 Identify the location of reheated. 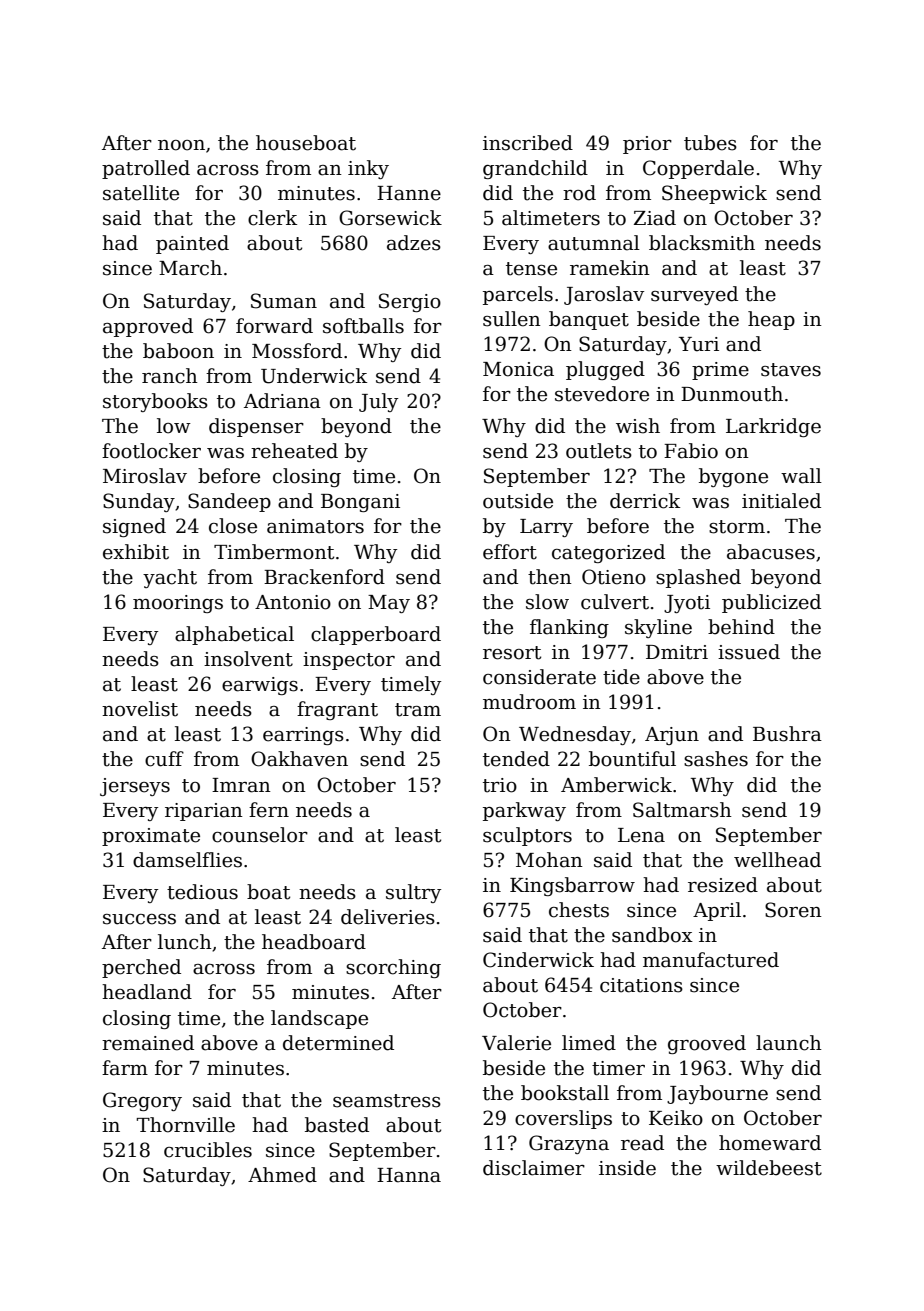
(294, 451).
